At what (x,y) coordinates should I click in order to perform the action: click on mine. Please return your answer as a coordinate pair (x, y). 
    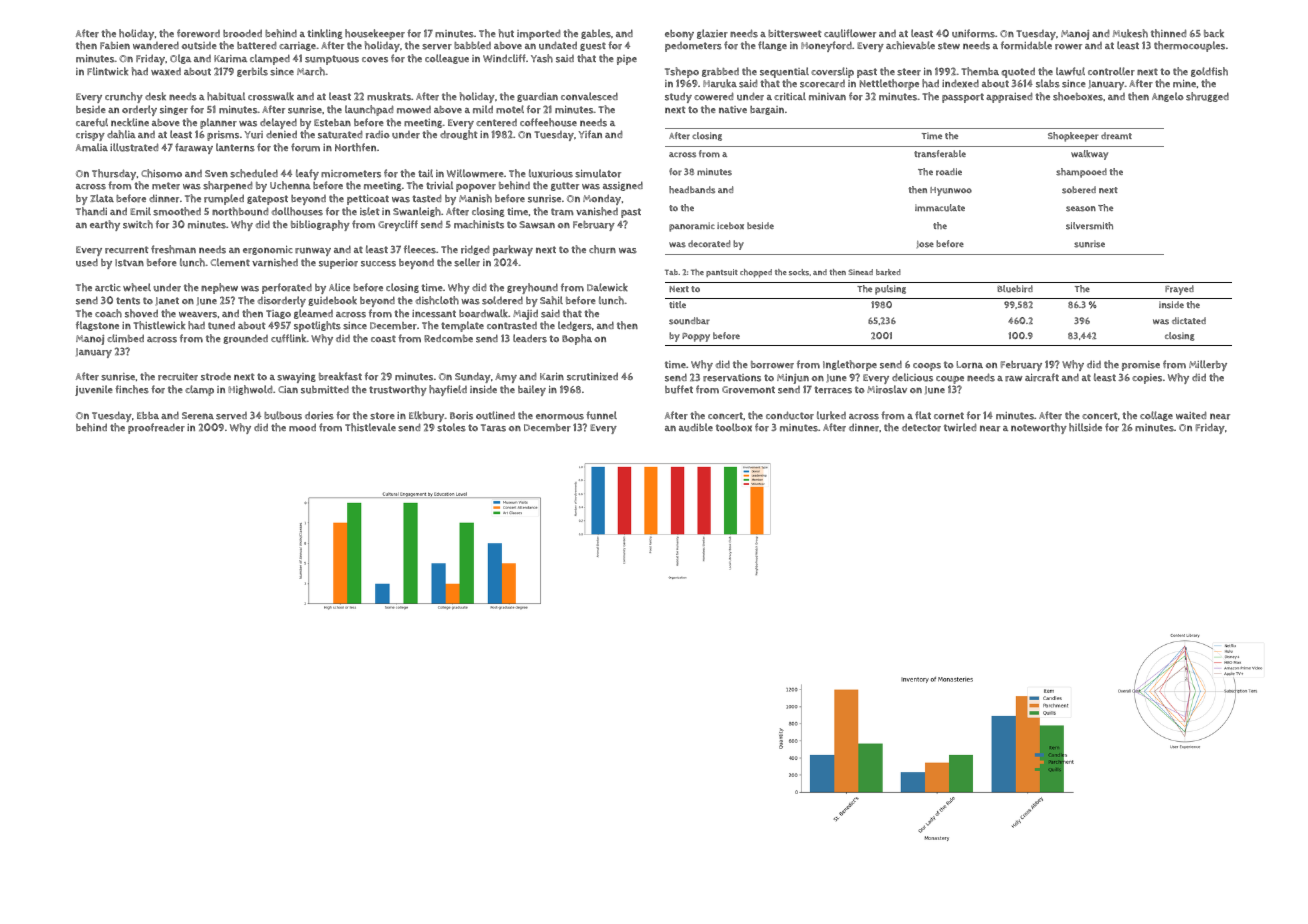
    Looking at the image, I should click on (1184, 83).
